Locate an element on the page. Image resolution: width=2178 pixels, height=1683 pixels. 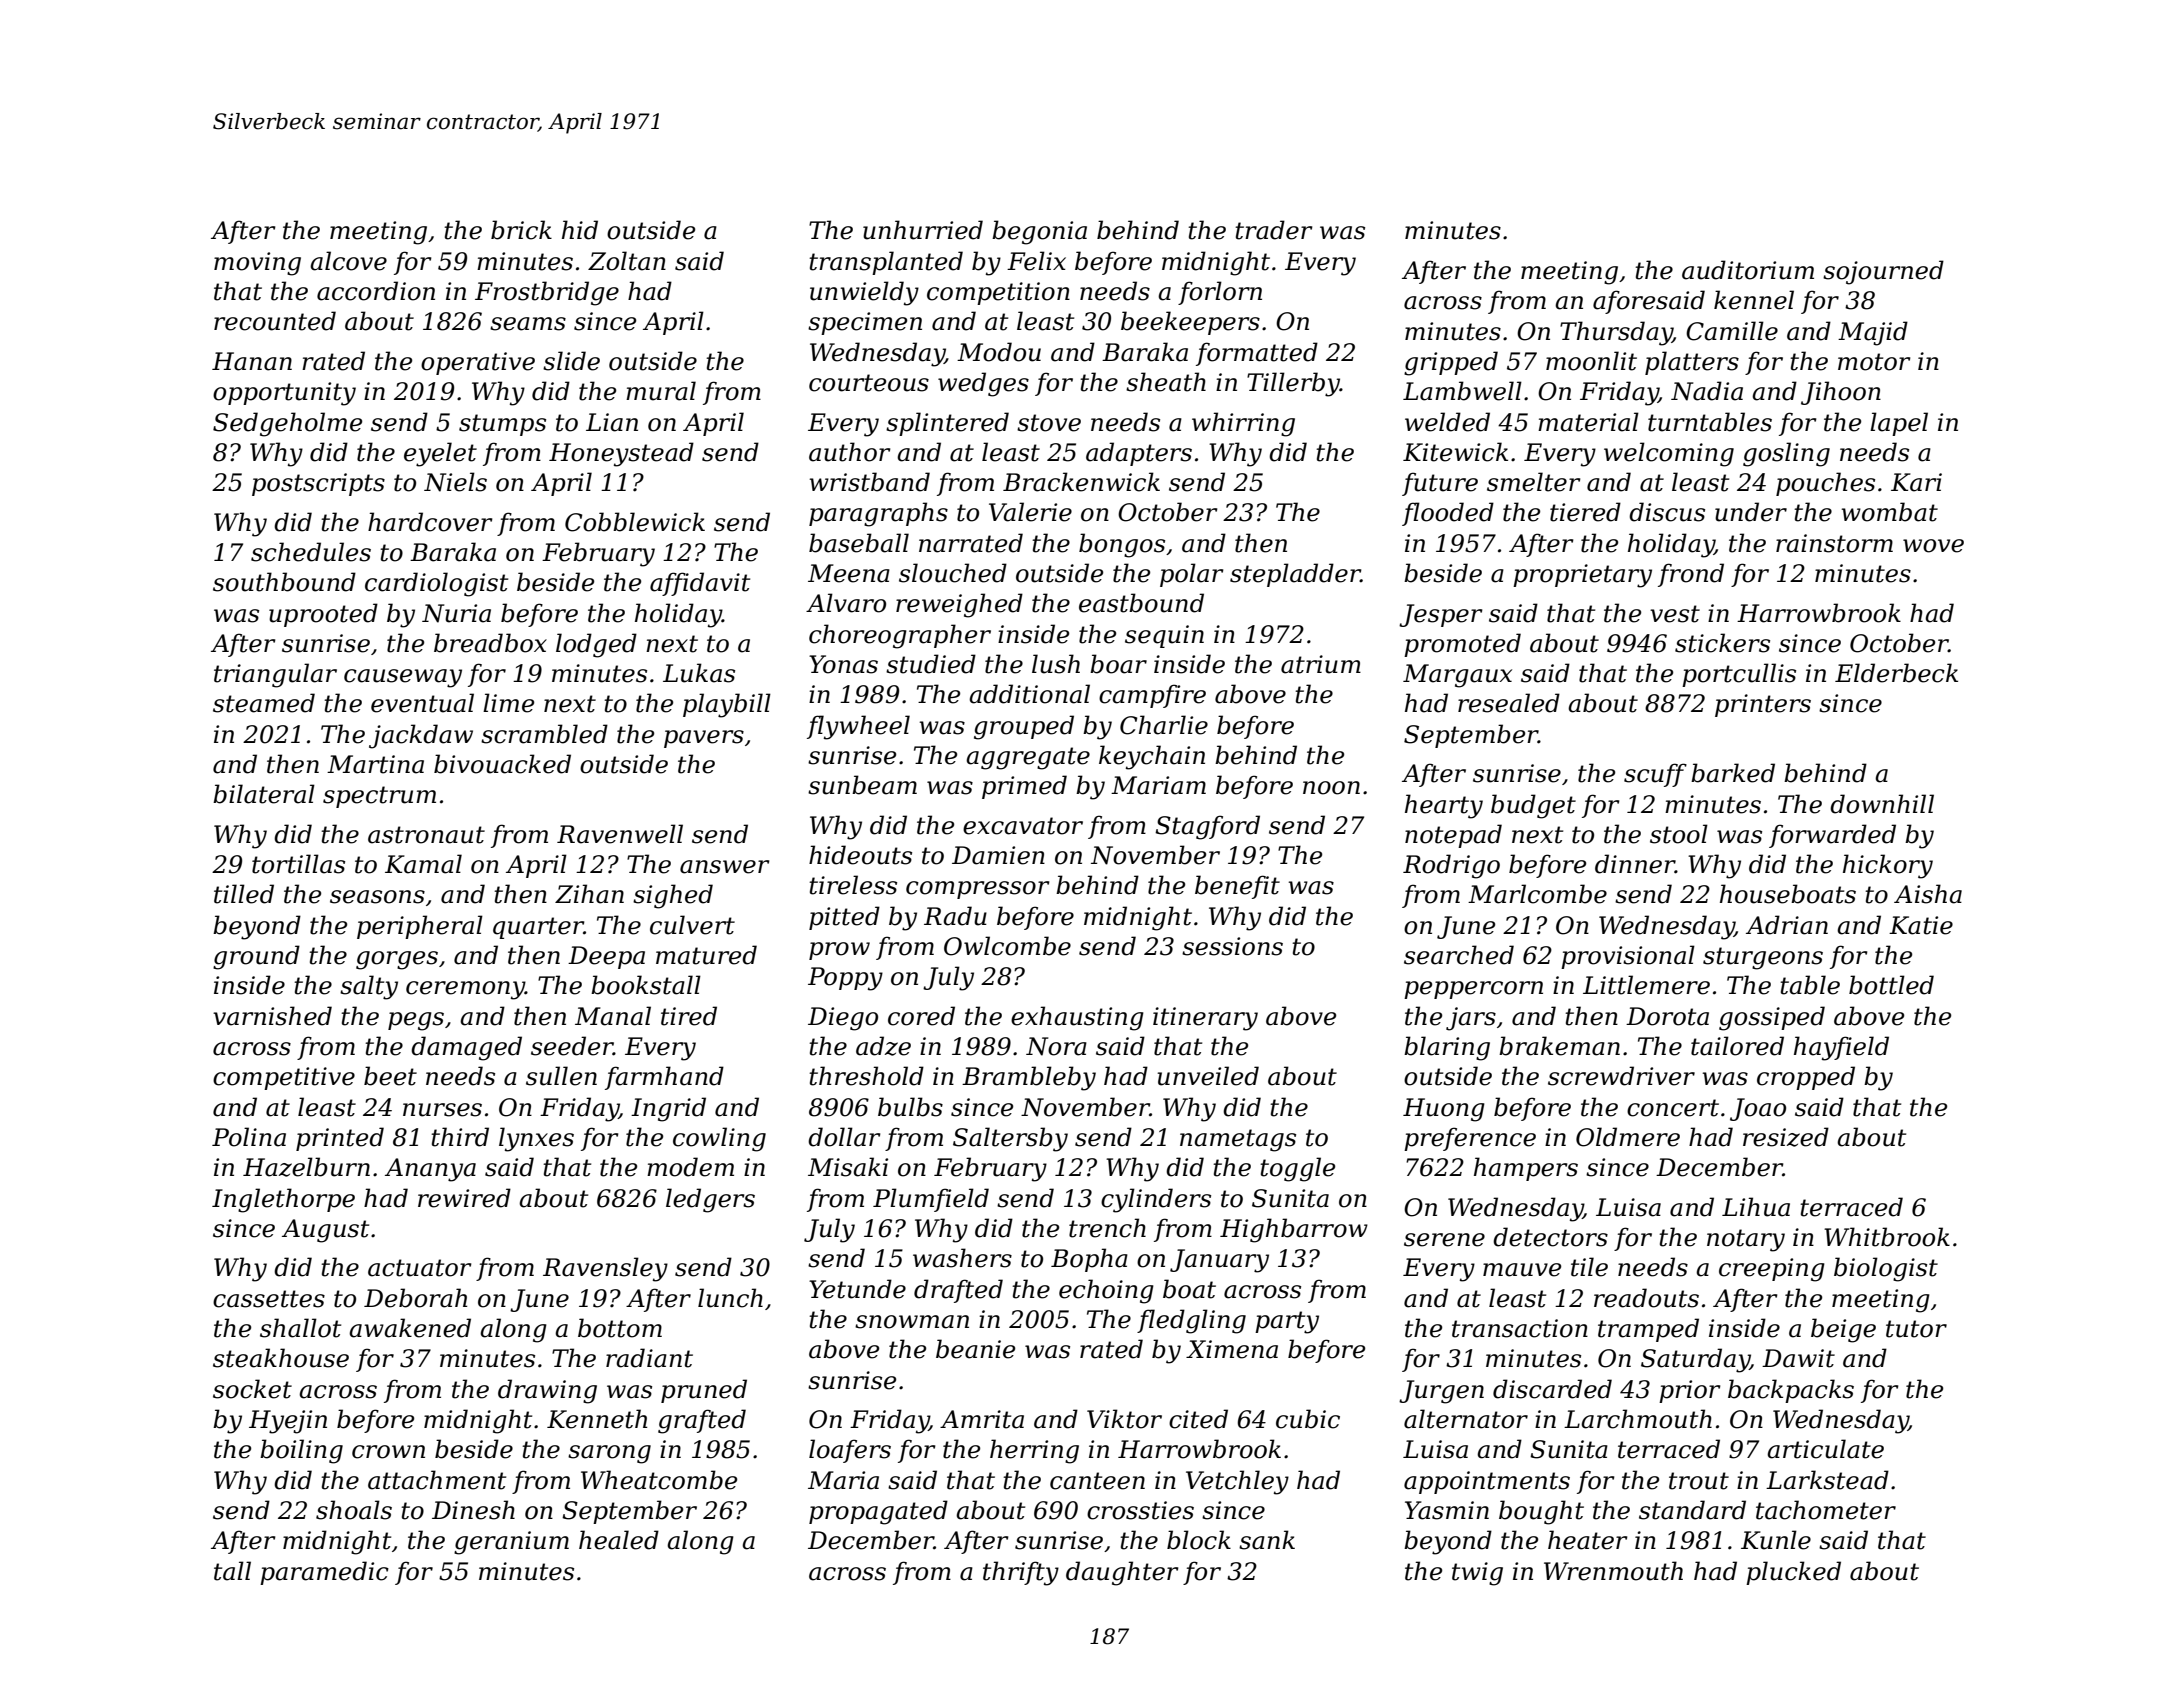
cassettes is located at coordinates (269, 1299).
